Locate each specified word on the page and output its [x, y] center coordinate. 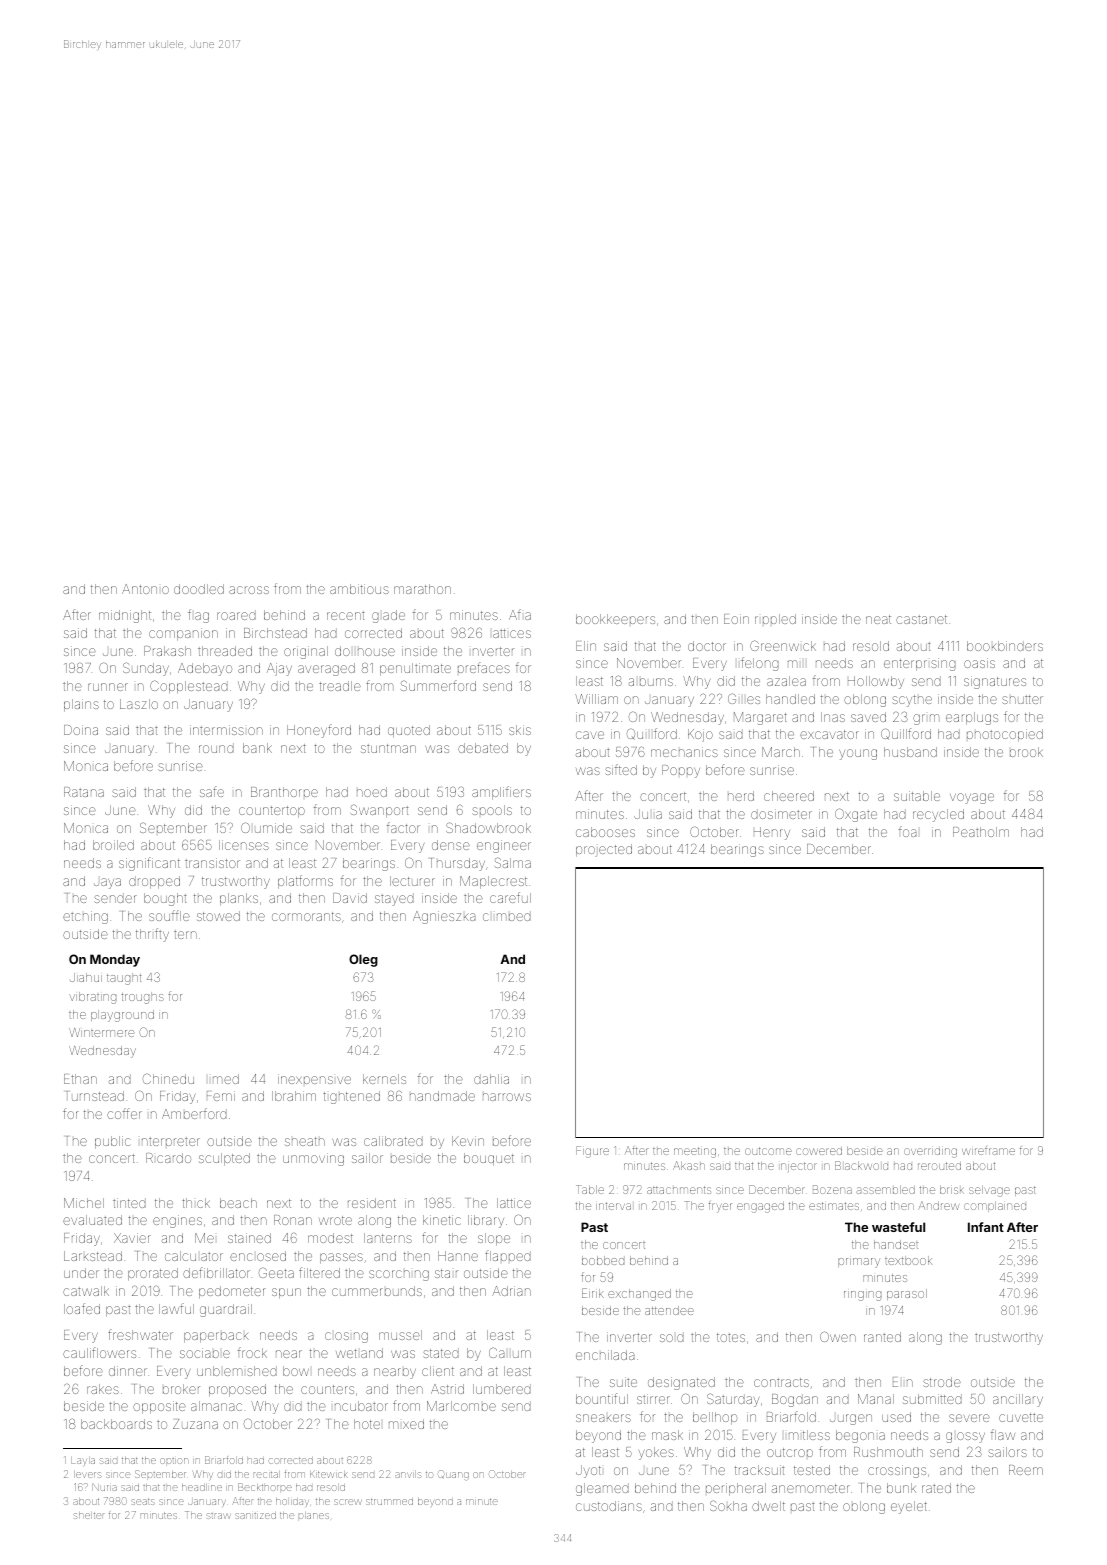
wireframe [988, 1150]
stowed [218, 916]
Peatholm [981, 832]
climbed [507, 916]
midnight [125, 616]
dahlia [491, 1079]
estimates [834, 1206]
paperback [216, 1337]
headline [202, 1487]
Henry [772, 833]
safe [212, 791]
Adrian [511, 1291]
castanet [921, 619]
